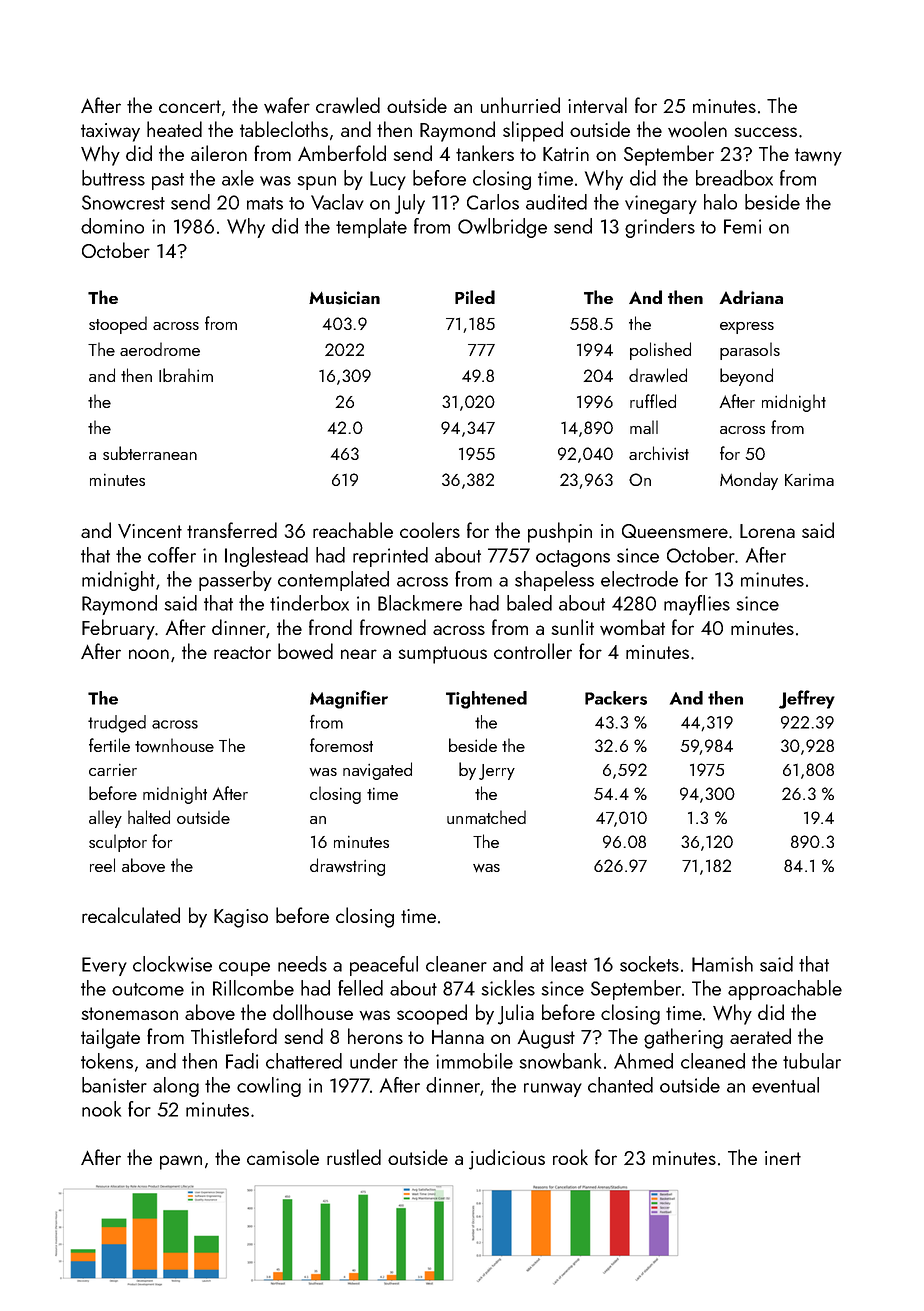 This screenshot has width=924, height=1311. What do you see at coordinates (760, 1036) in the screenshot?
I see `aerated` at bounding box center [760, 1036].
